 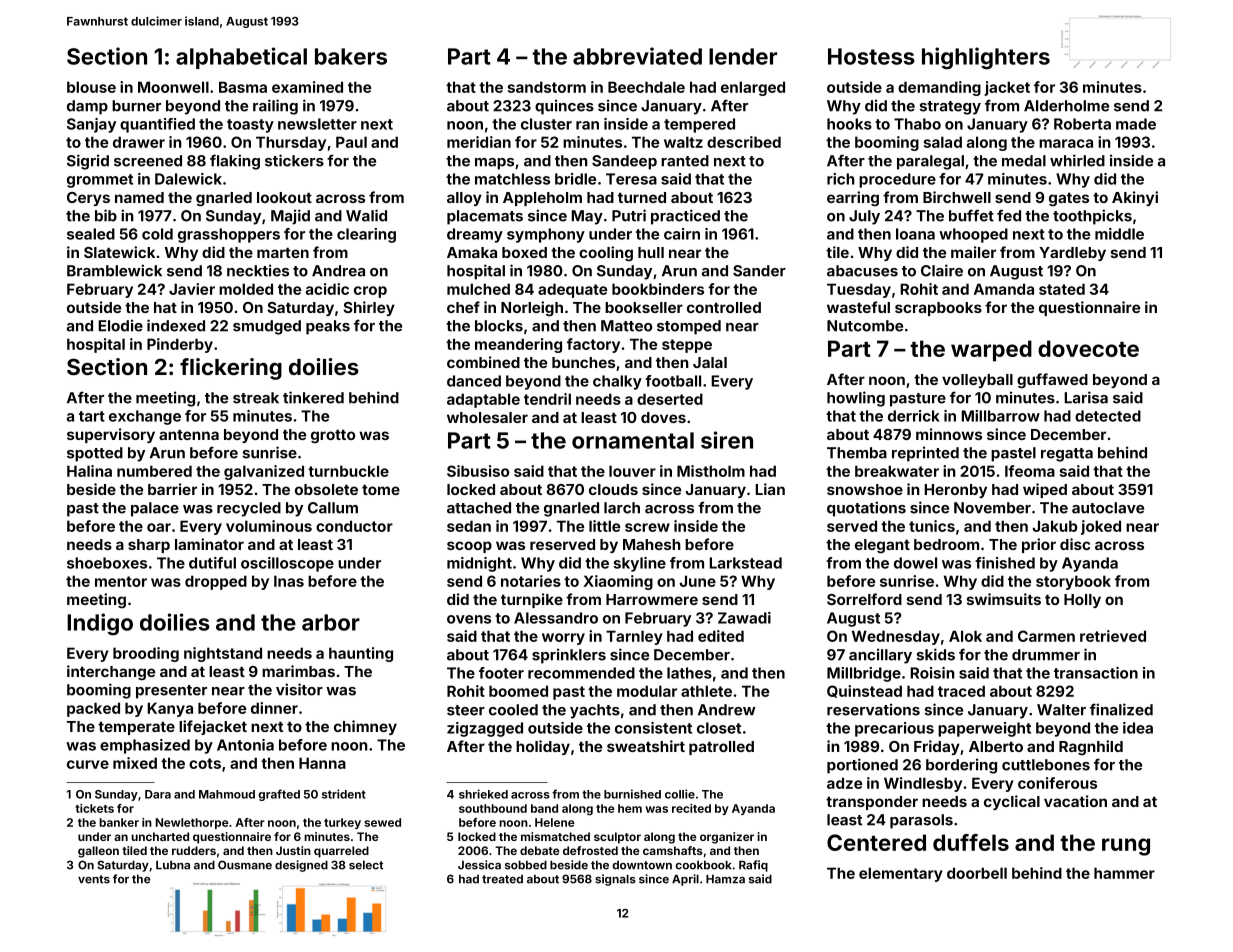 I want to click on dovecote, so click(x=1088, y=348).
